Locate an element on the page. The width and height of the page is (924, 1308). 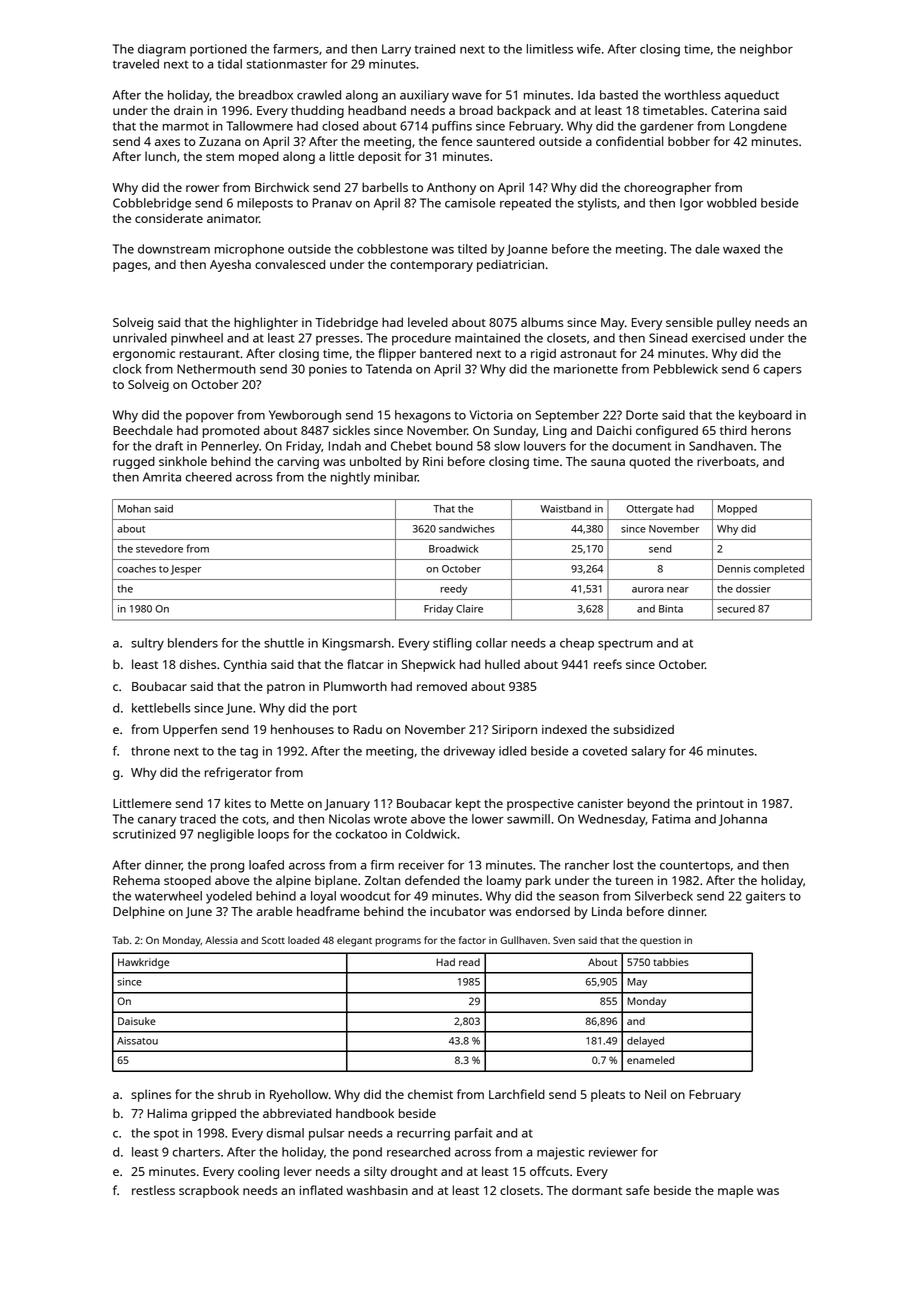
offcuts is located at coordinates (549, 1171).
